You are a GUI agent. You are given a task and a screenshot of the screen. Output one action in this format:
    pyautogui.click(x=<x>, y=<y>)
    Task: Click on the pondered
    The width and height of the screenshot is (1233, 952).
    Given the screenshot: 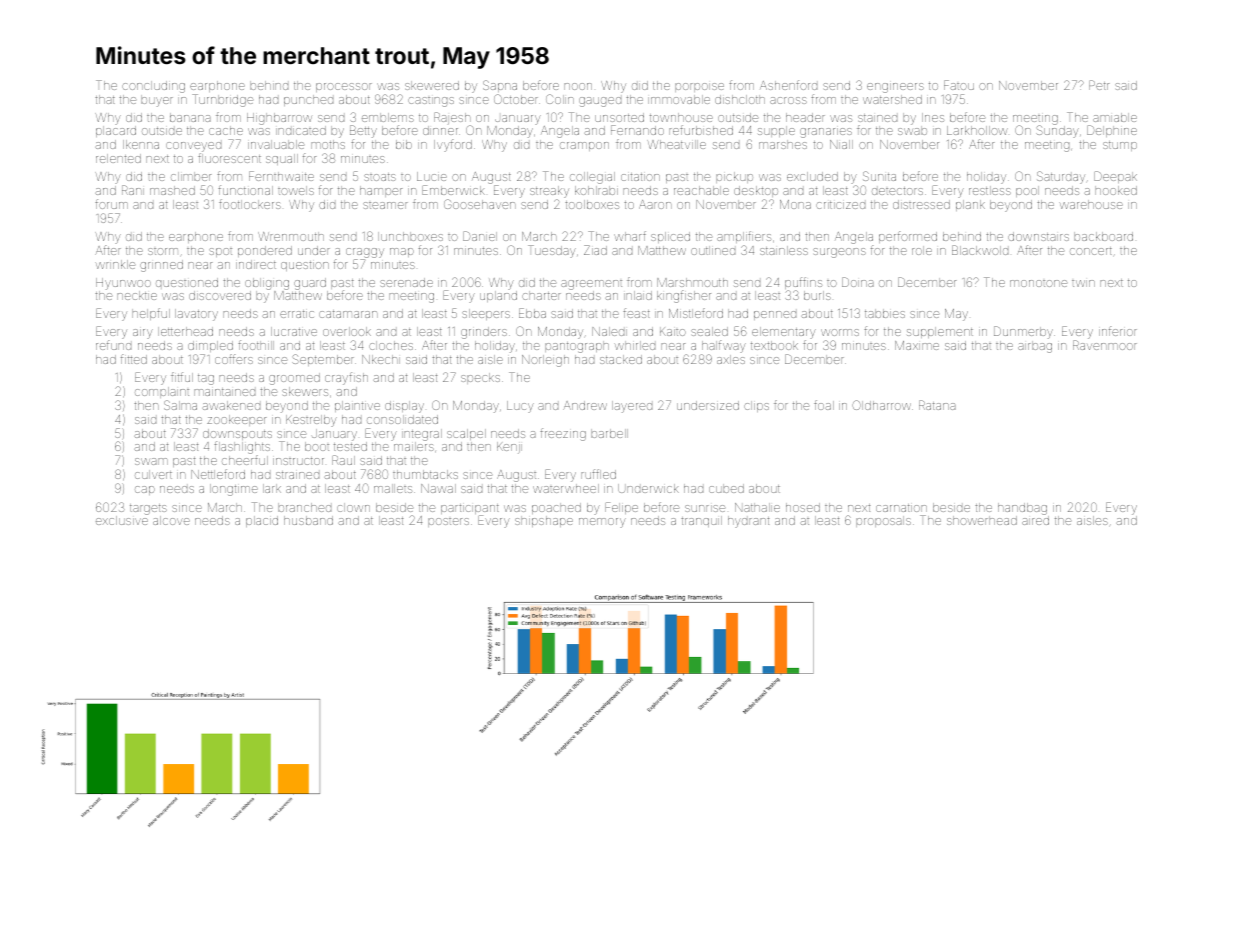 What is the action you would take?
    pyautogui.click(x=265, y=251)
